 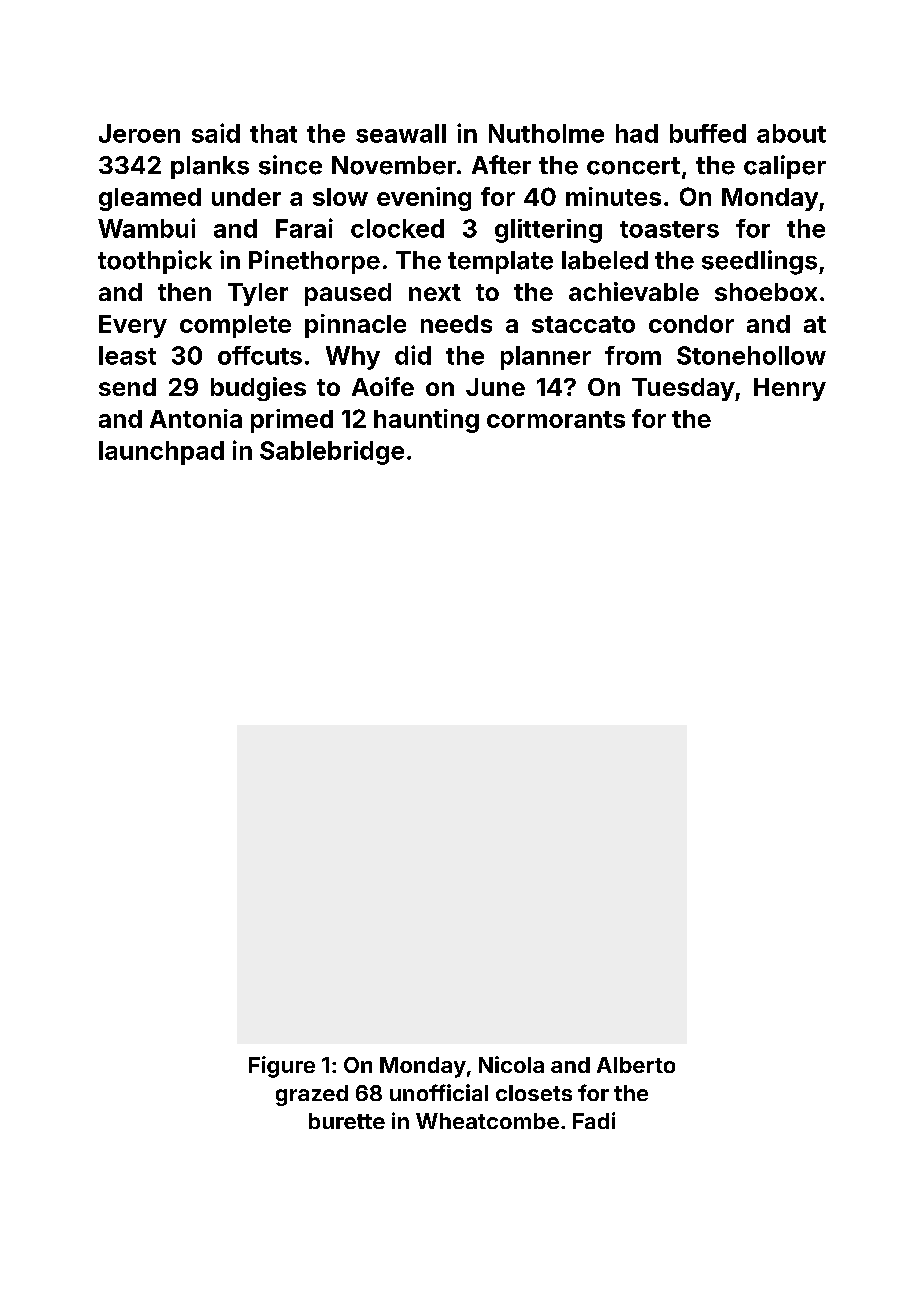 I want to click on seawall, so click(x=401, y=133).
